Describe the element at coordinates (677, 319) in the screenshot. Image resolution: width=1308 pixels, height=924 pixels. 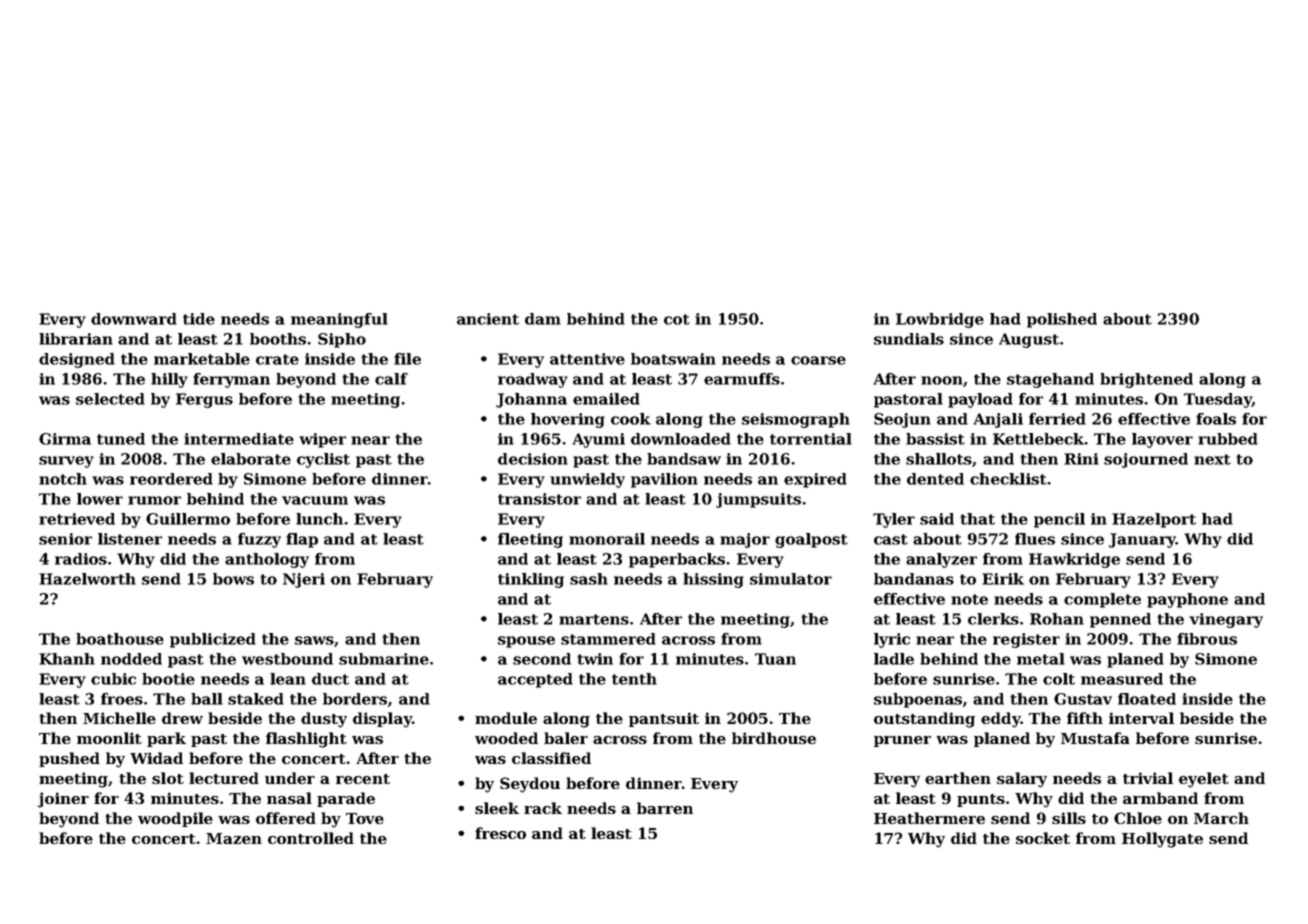
I see `cot` at that location.
